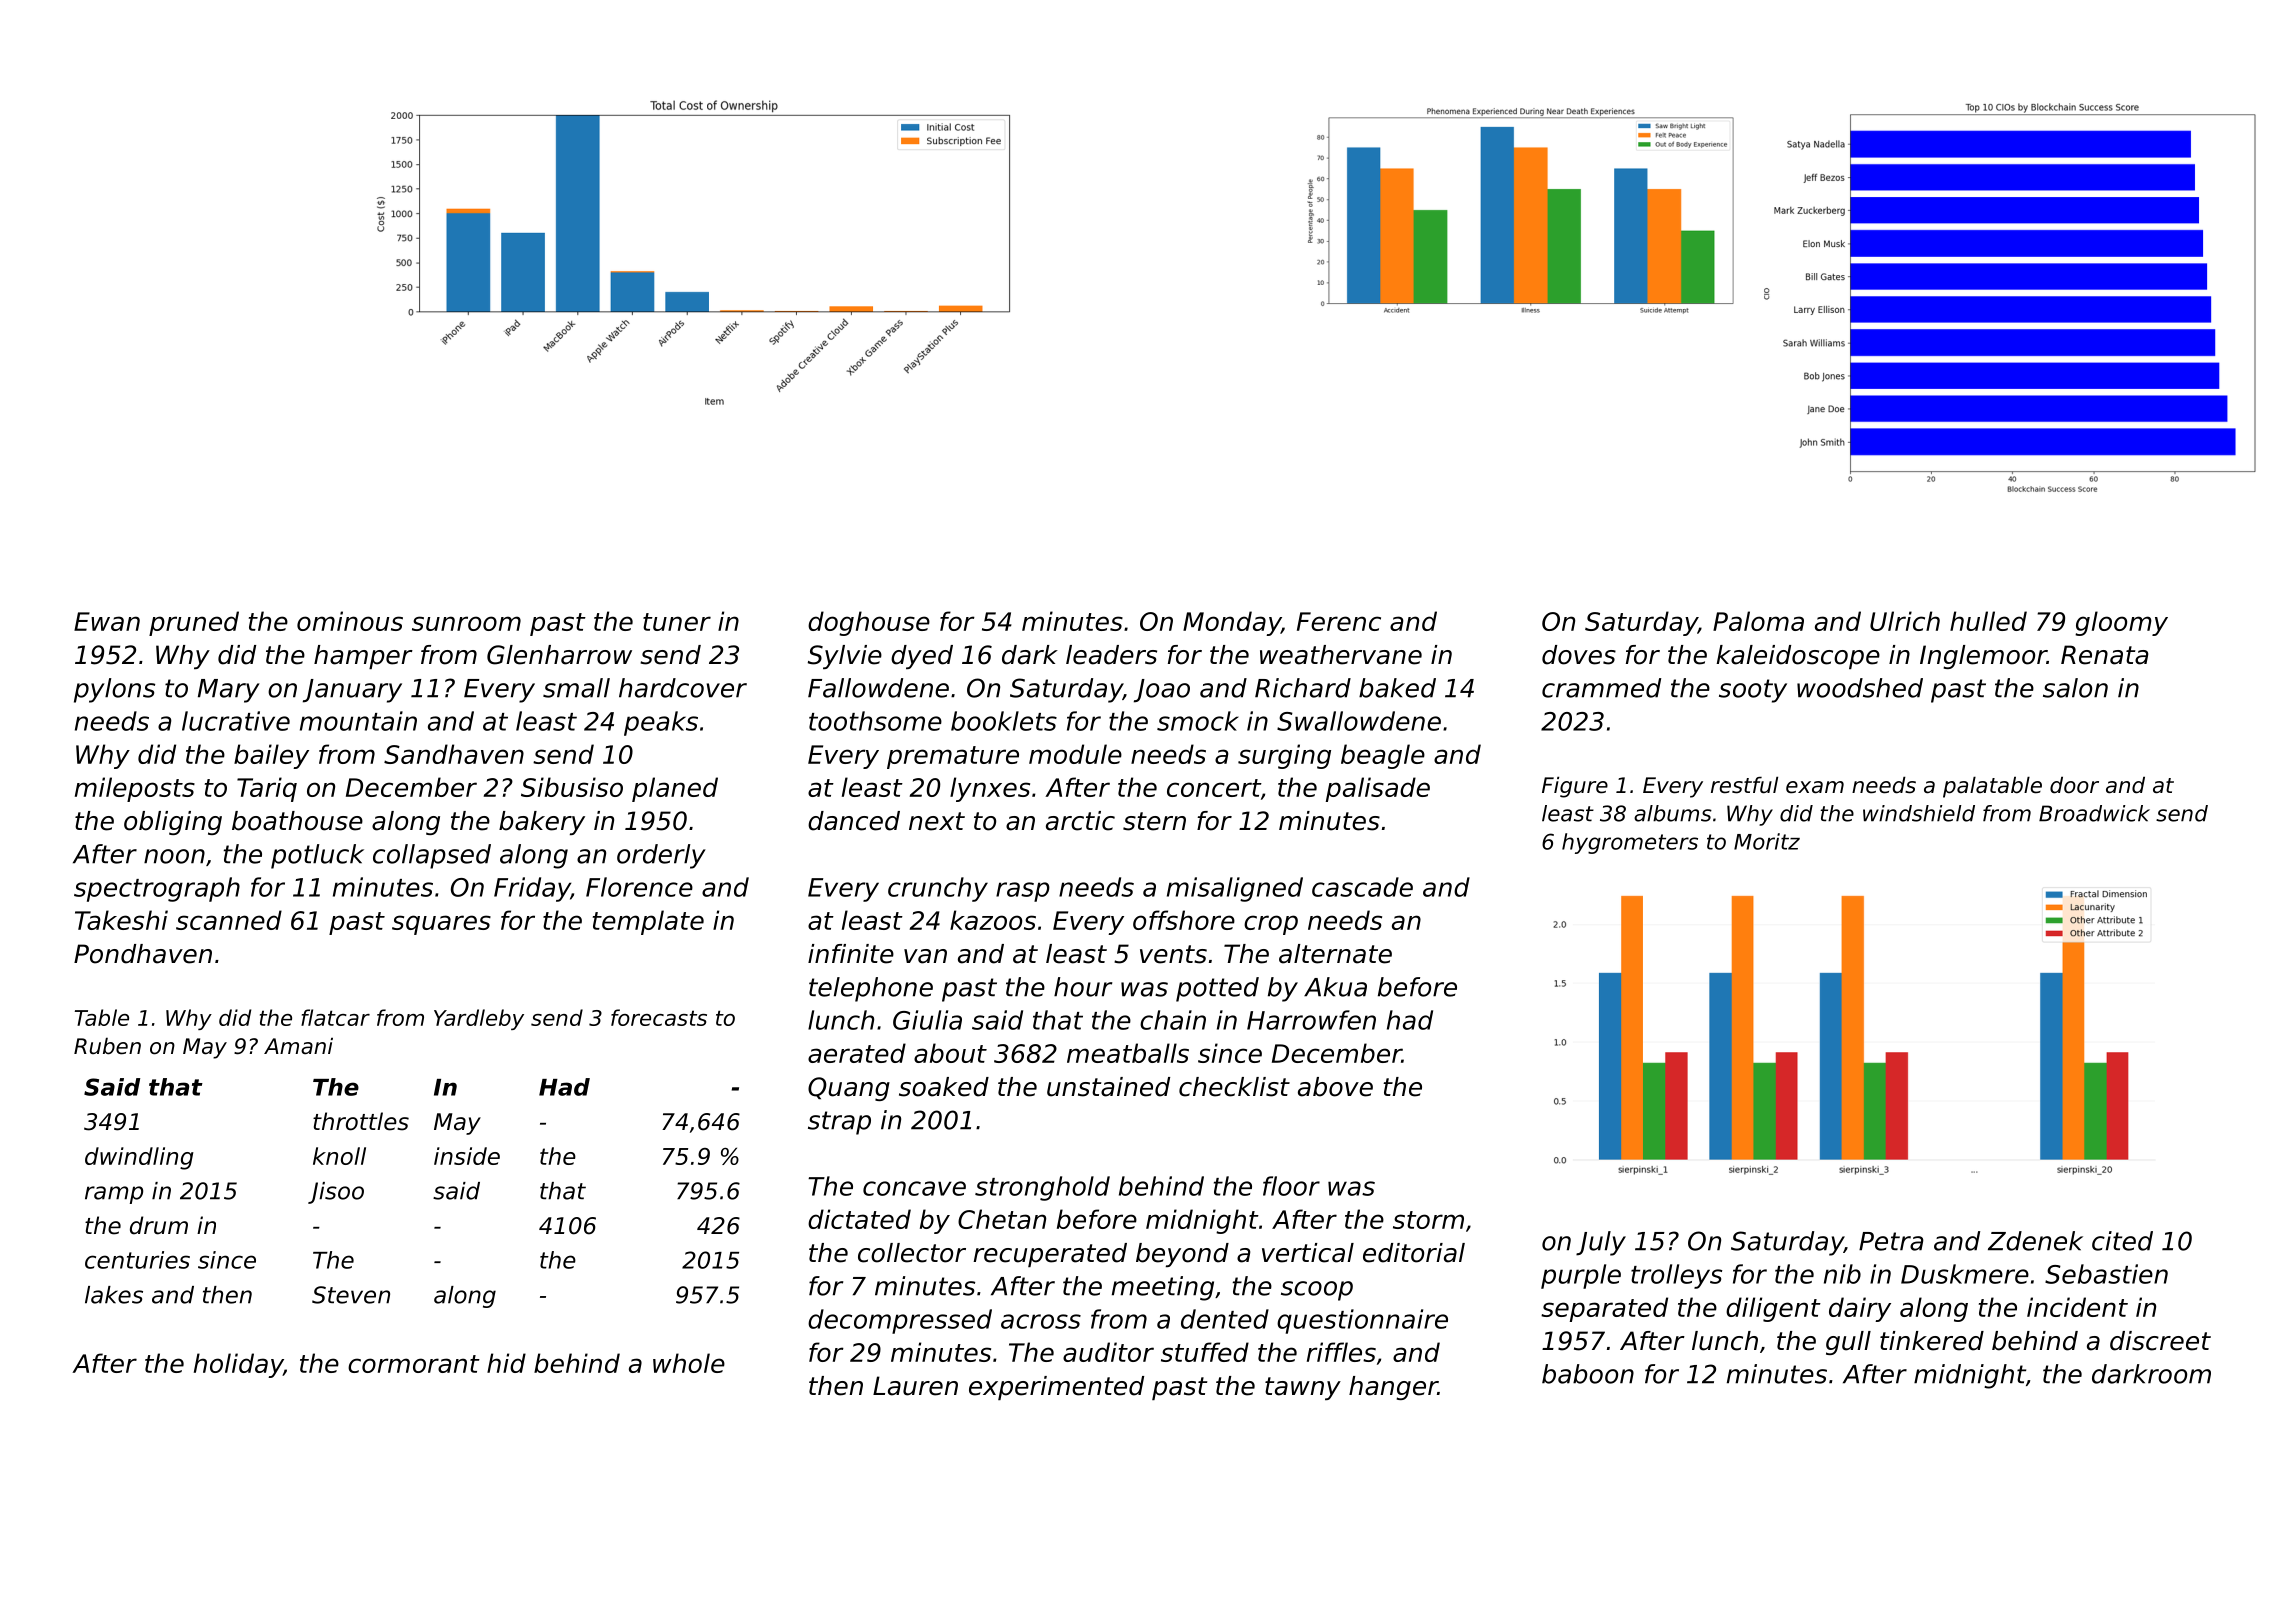 The image size is (2292, 1620). Describe the element at coordinates (1235, 889) in the page. I see `misaligned` at that location.
